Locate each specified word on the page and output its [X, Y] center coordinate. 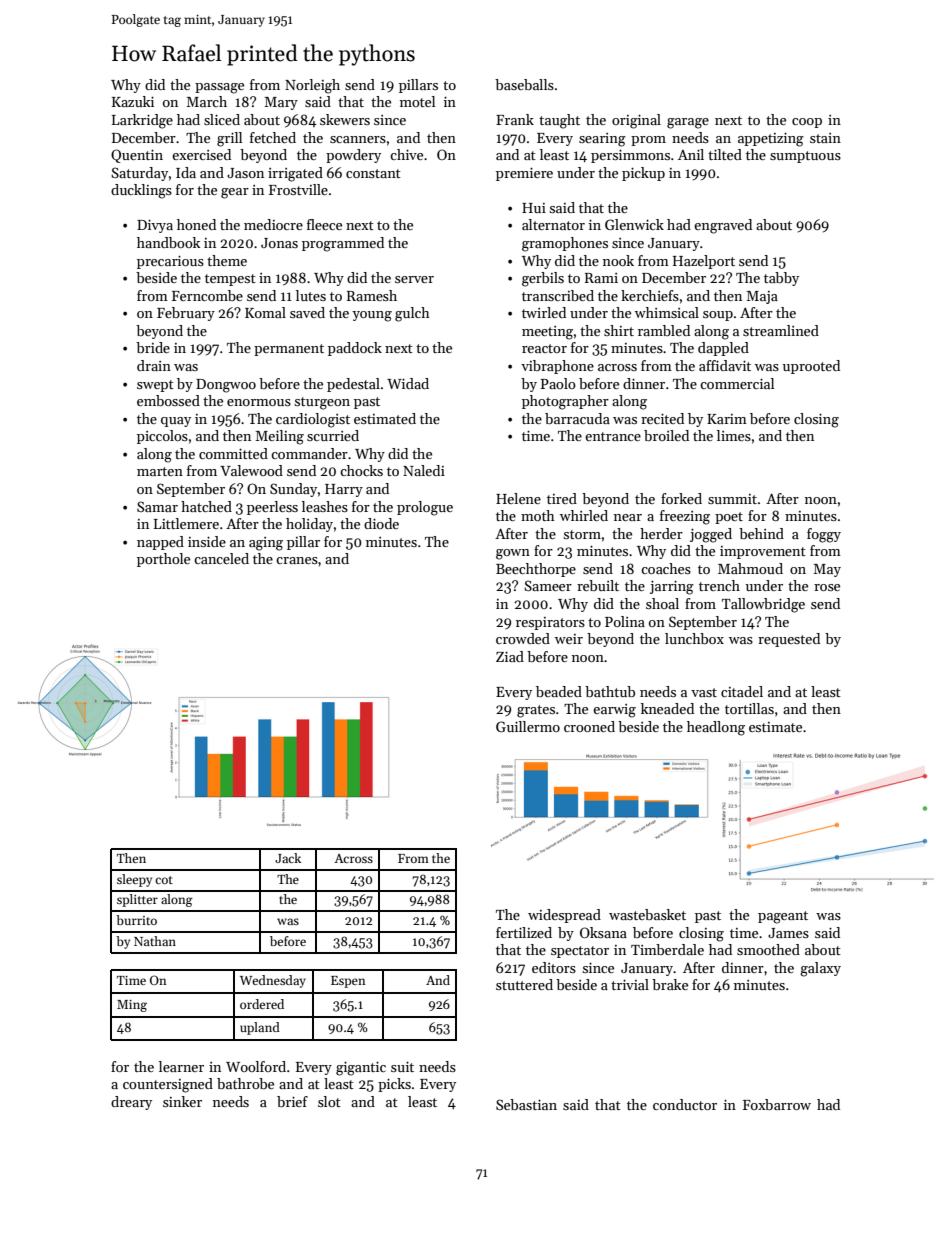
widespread [564, 916]
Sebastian [526, 1104]
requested [789, 640]
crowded [523, 638]
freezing [685, 517]
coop [807, 123]
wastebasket [647, 914]
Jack [288, 858]
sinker [182, 1101]
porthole [163, 560]
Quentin [137, 156]
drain [154, 365]
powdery [353, 156]
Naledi [424, 470]
